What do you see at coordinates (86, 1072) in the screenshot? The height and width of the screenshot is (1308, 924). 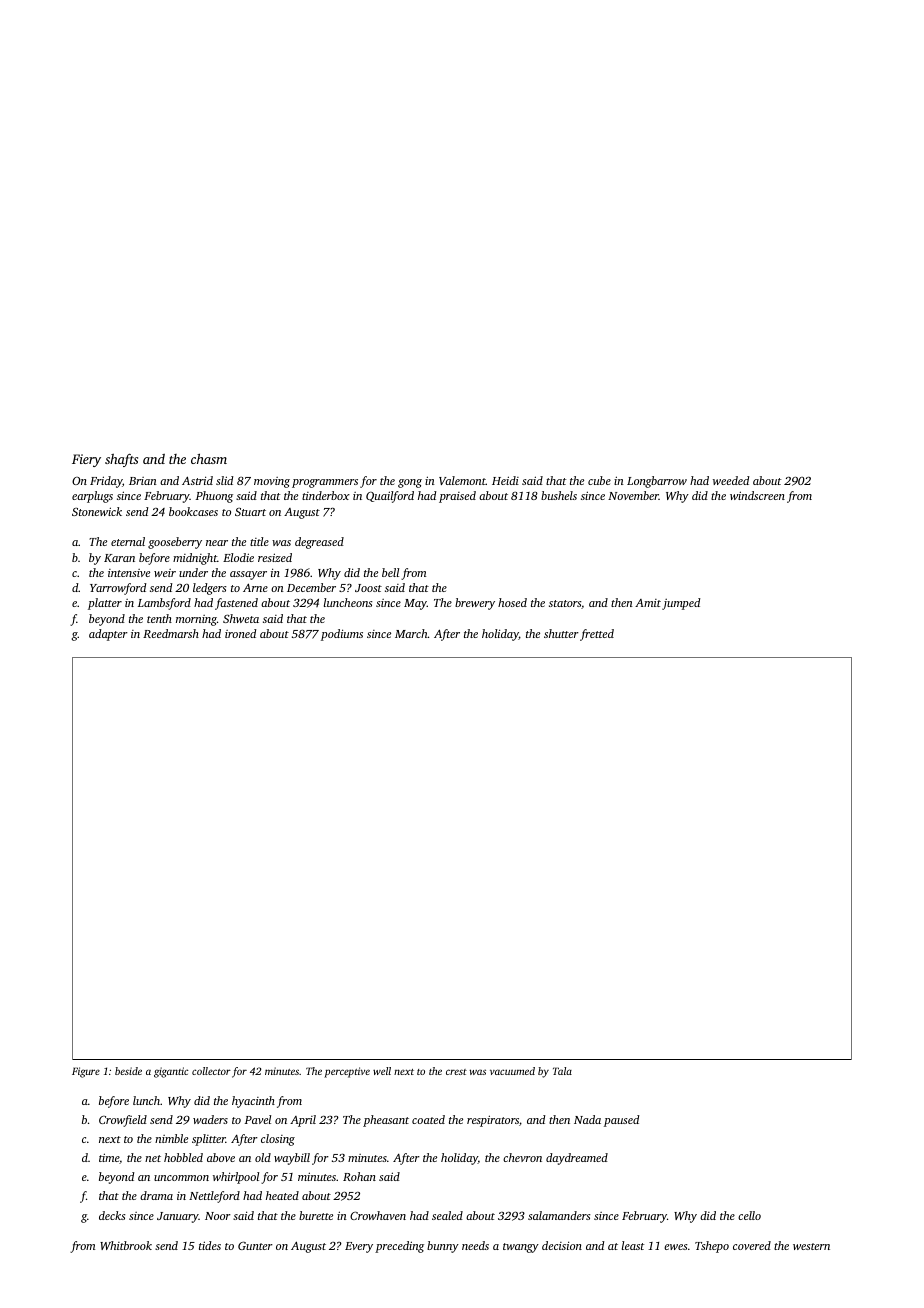 I see `Figure` at bounding box center [86, 1072].
